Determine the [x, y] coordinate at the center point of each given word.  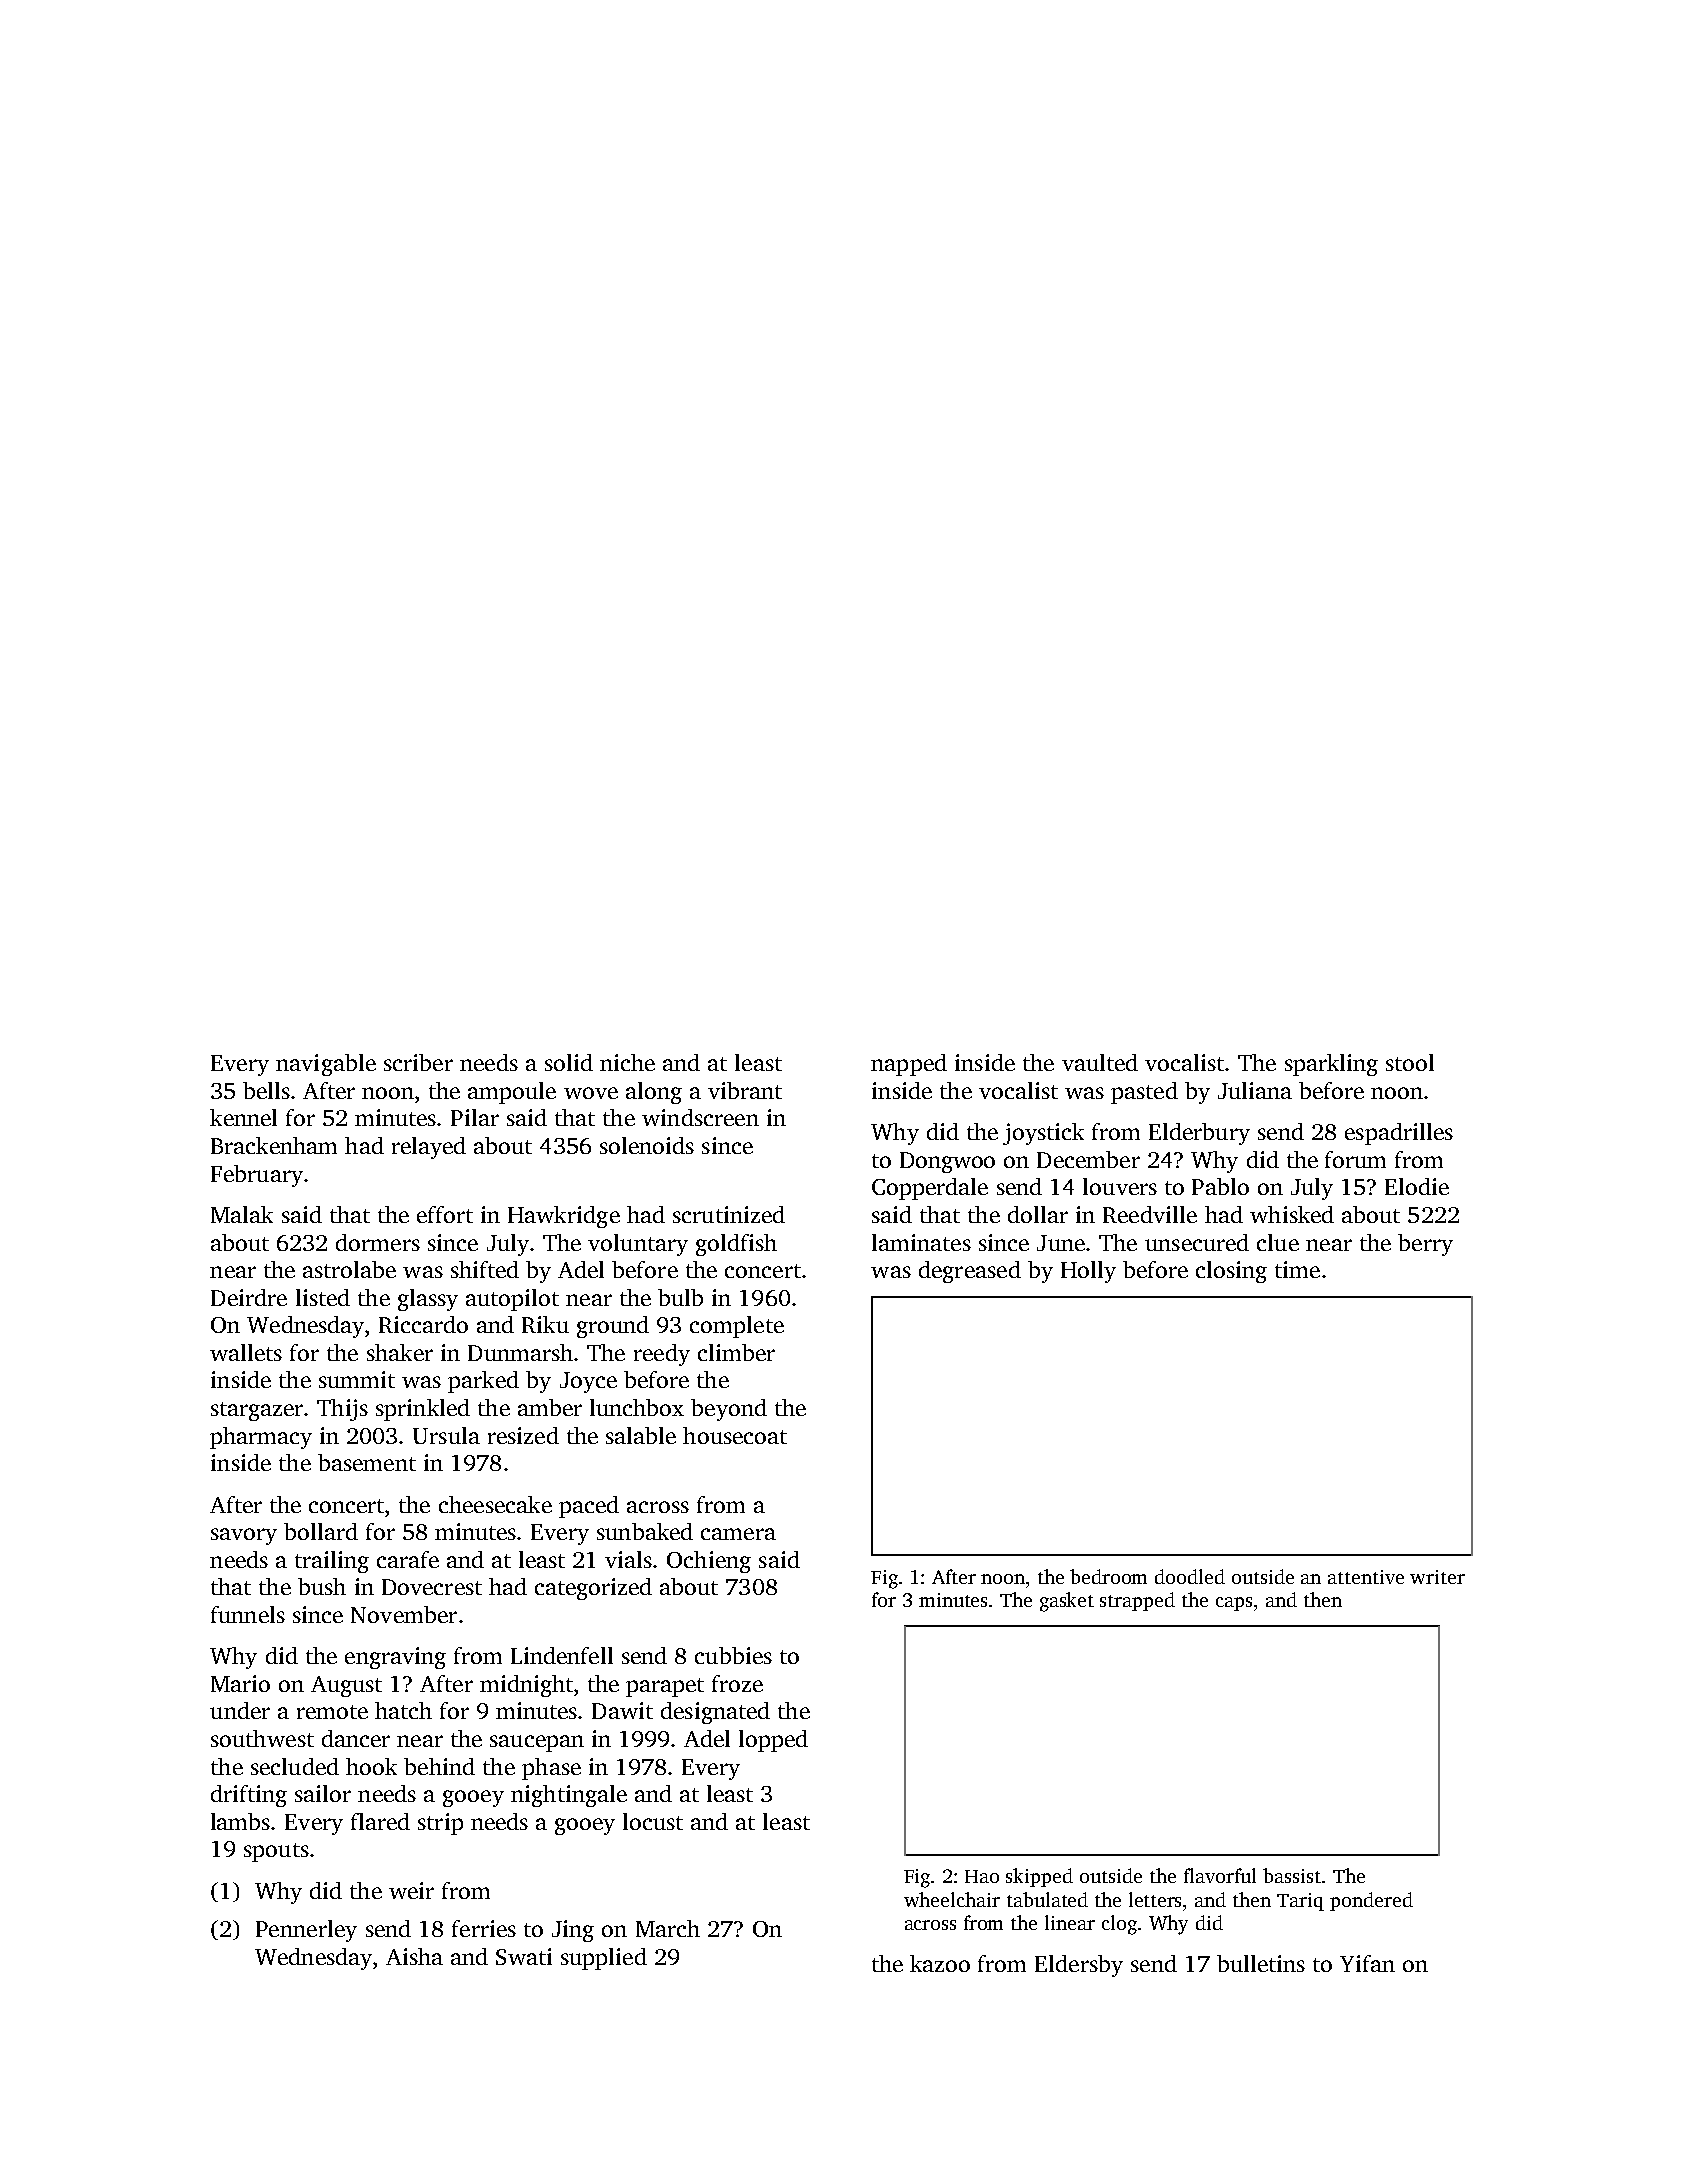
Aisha [414, 1956]
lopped [773, 1741]
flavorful [1220, 1875]
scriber [418, 1062]
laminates [921, 1242]
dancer [356, 1738]
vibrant [745, 1090]
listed [323, 1297]
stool [1410, 1062]
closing [1231, 1272]
